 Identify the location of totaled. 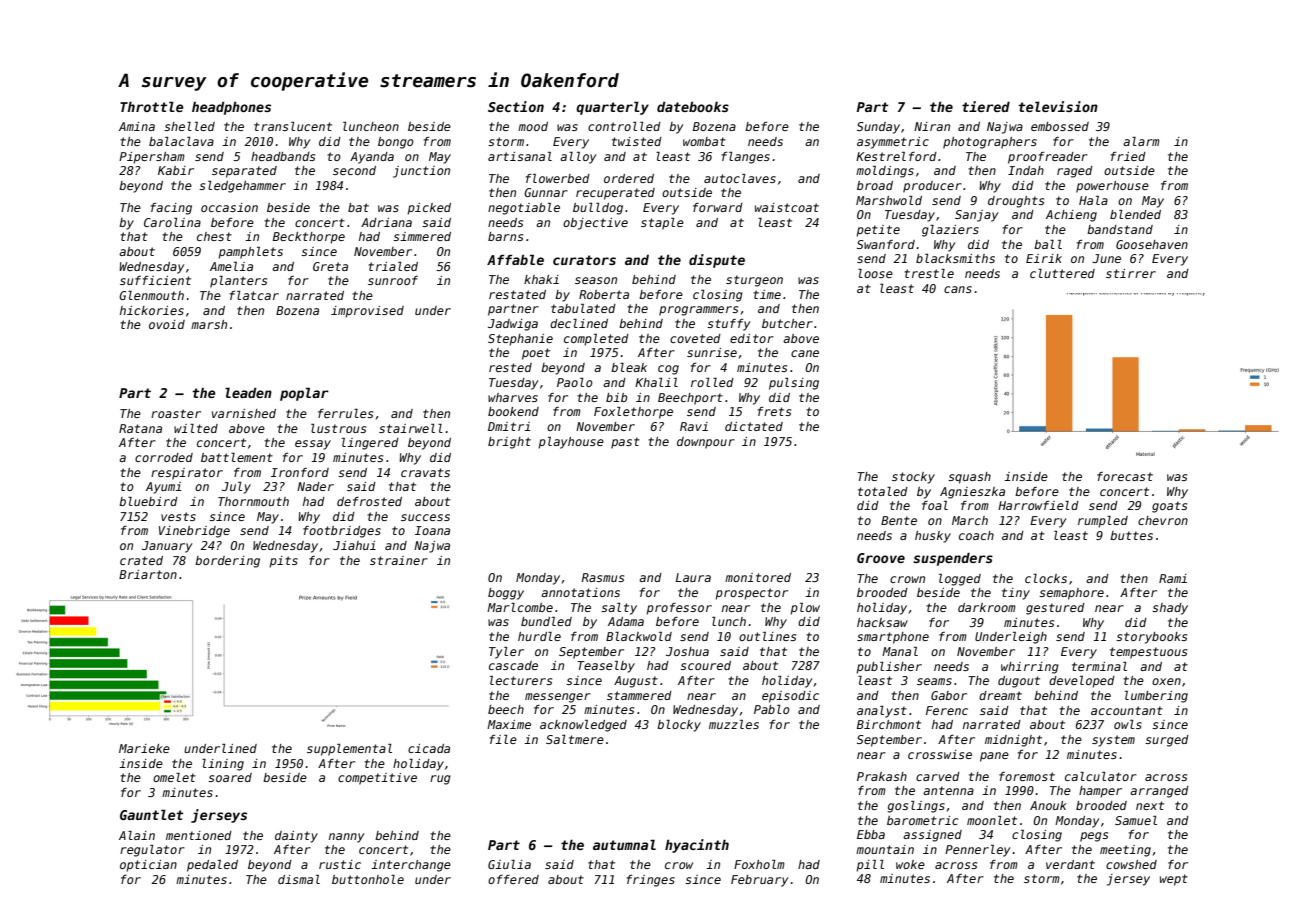
(883, 491).
